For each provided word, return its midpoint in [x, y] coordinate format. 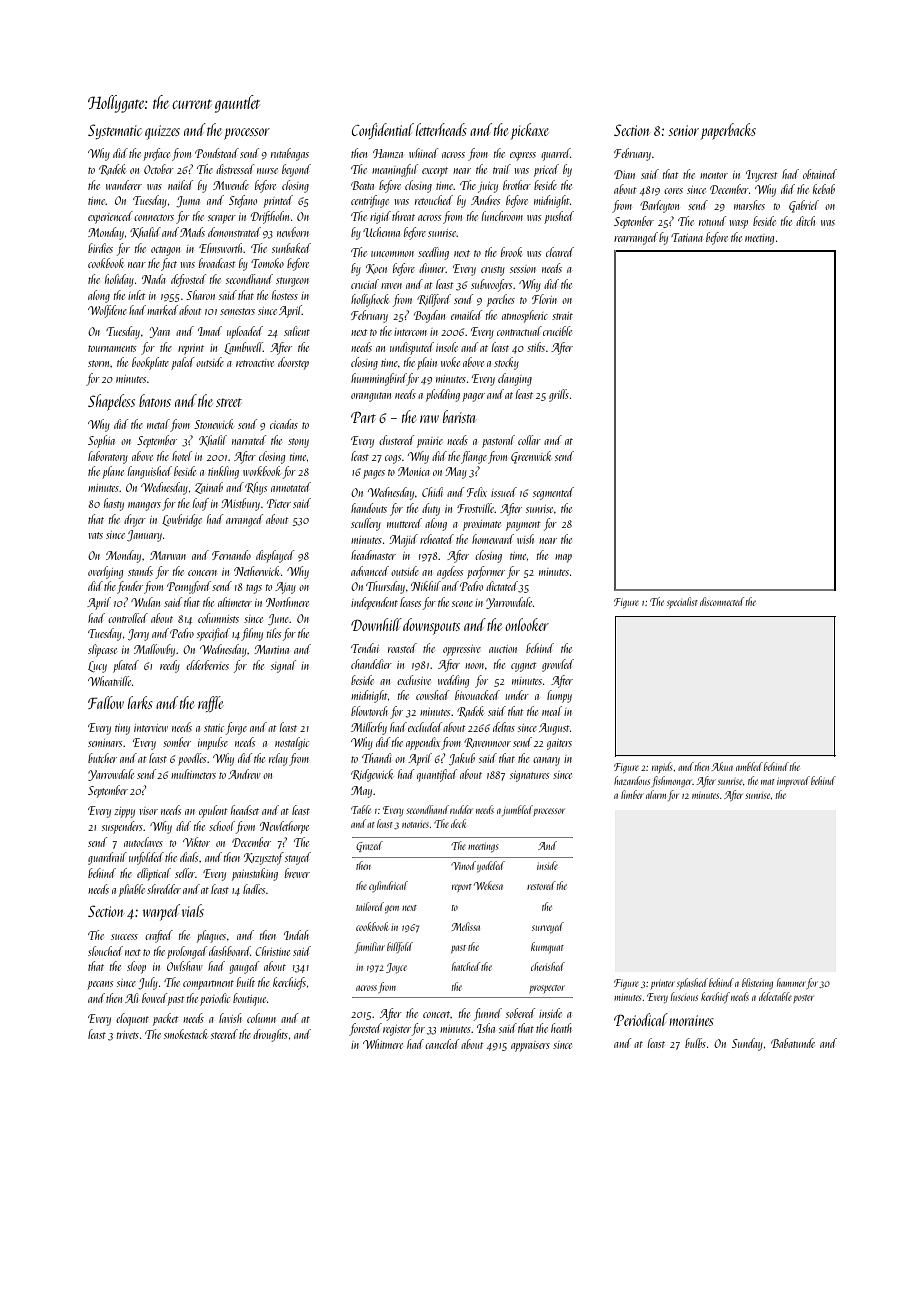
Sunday [747, 1044]
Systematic [115, 131]
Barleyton [659, 206]
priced [546, 170]
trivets [128, 1035]
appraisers [530, 1046]
